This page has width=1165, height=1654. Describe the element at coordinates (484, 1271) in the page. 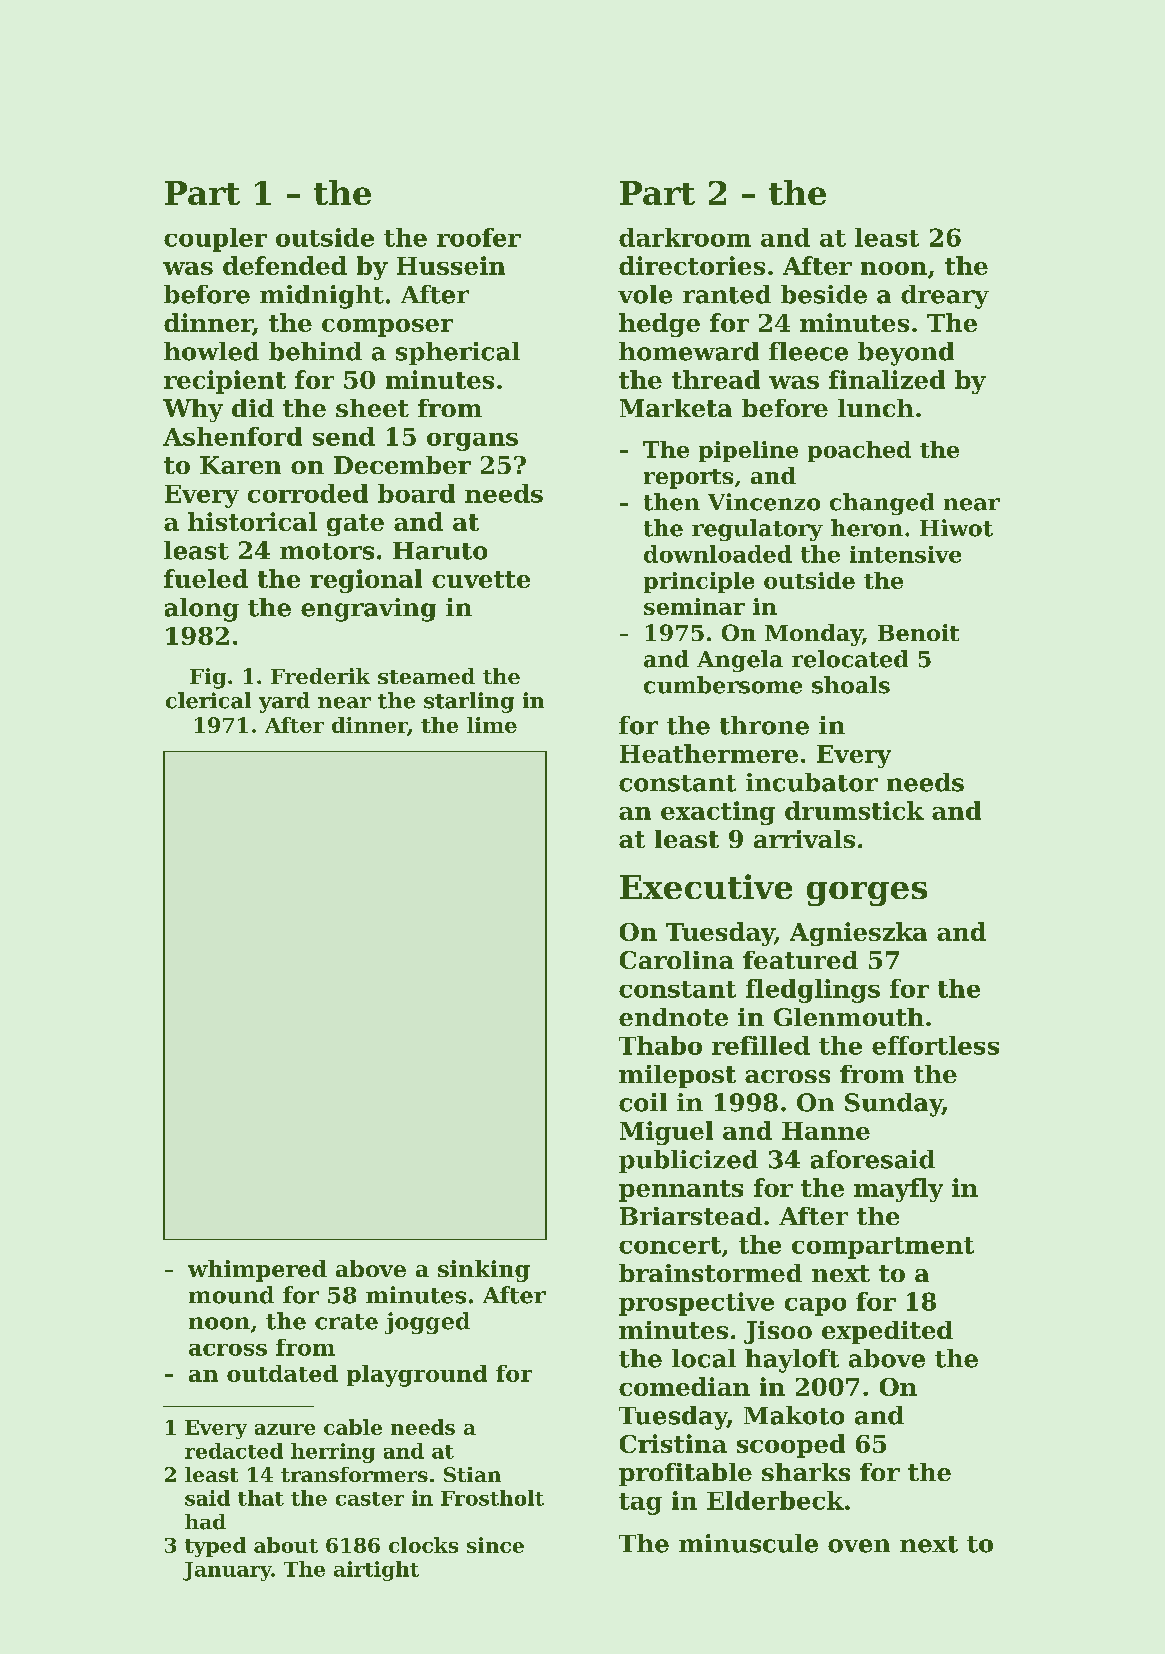

I see `sinking` at that location.
